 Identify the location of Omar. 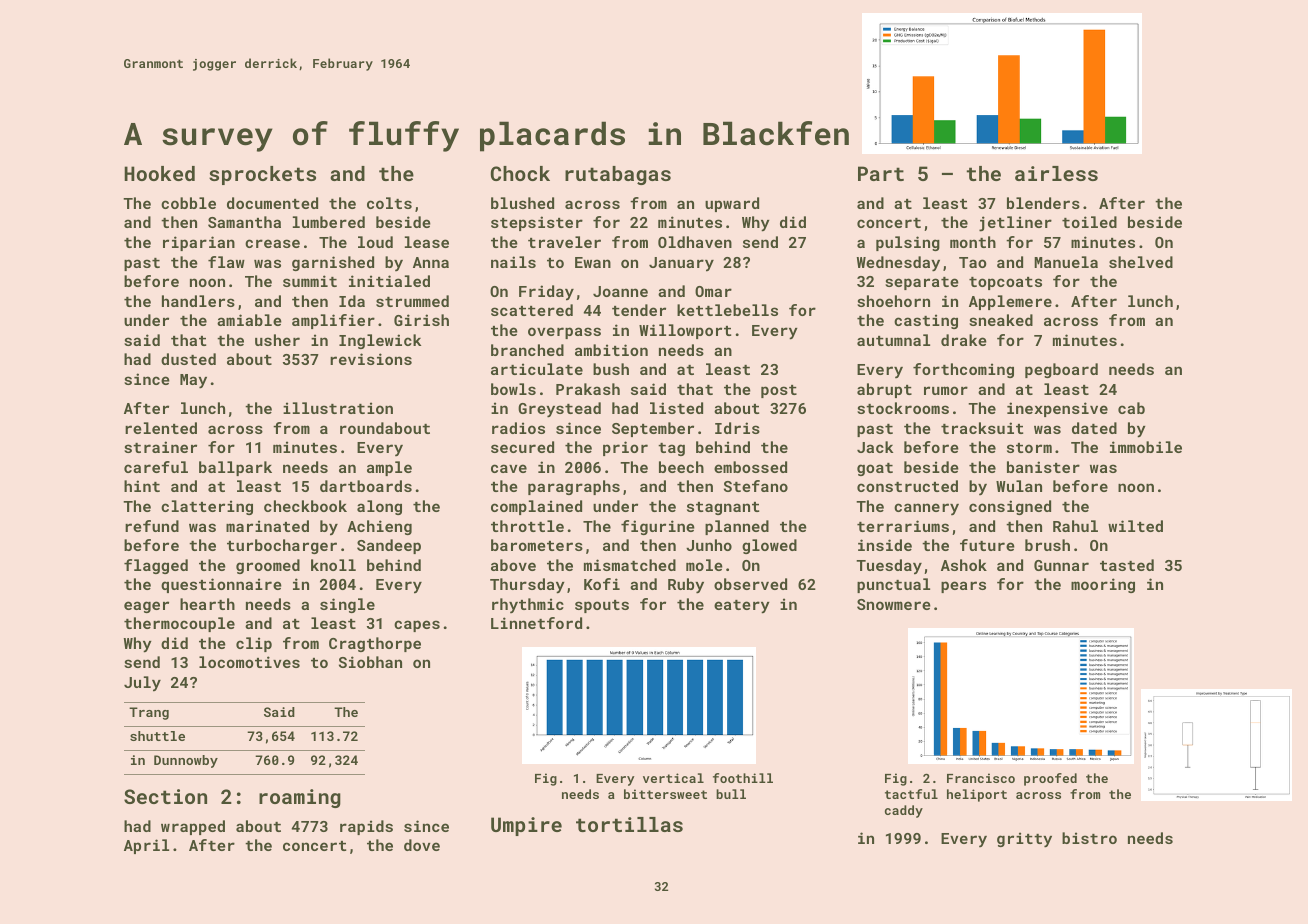
(713, 291).
